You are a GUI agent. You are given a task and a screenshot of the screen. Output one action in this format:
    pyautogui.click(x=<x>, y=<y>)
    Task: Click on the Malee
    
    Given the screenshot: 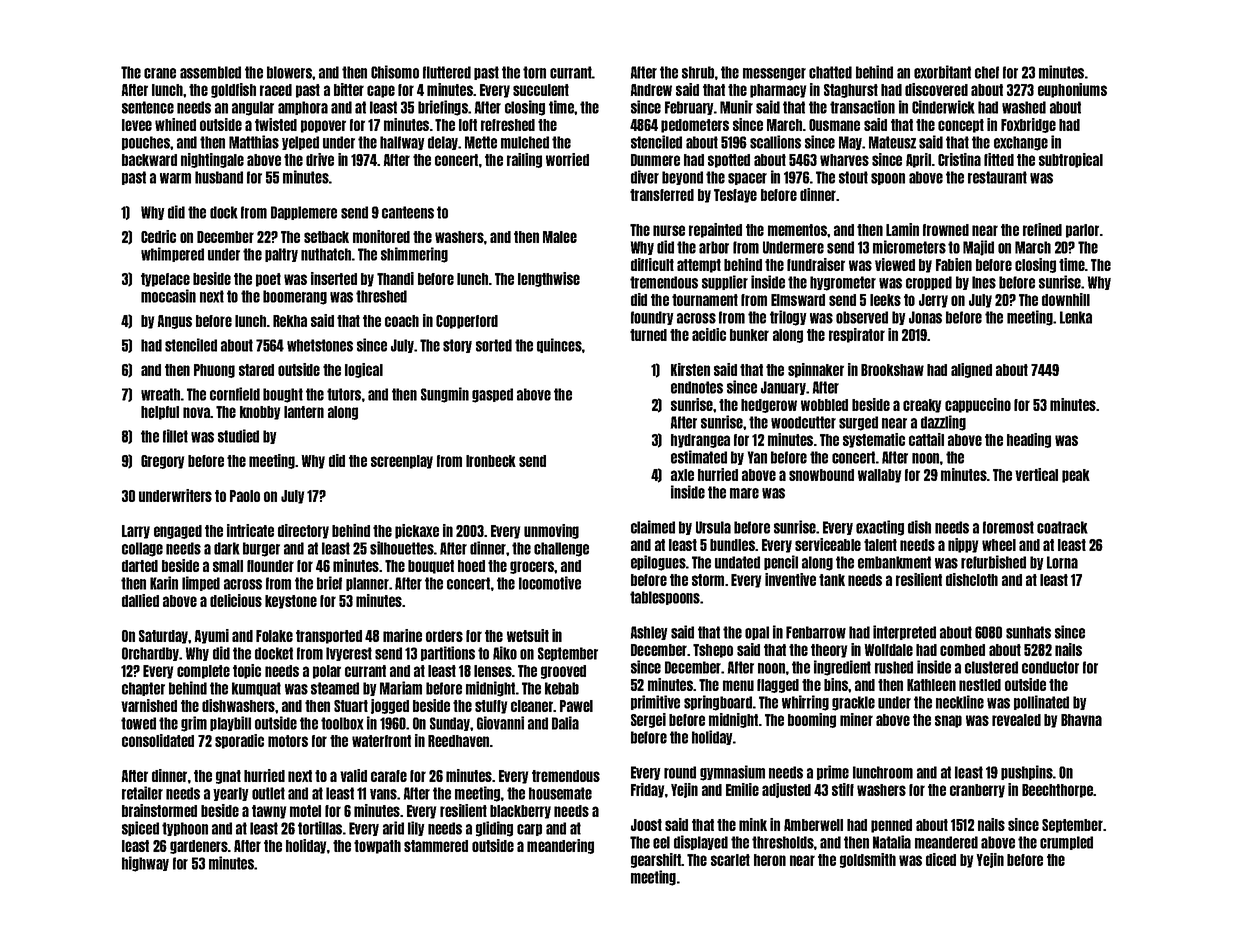 What is the action you would take?
    pyautogui.click(x=560, y=237)
